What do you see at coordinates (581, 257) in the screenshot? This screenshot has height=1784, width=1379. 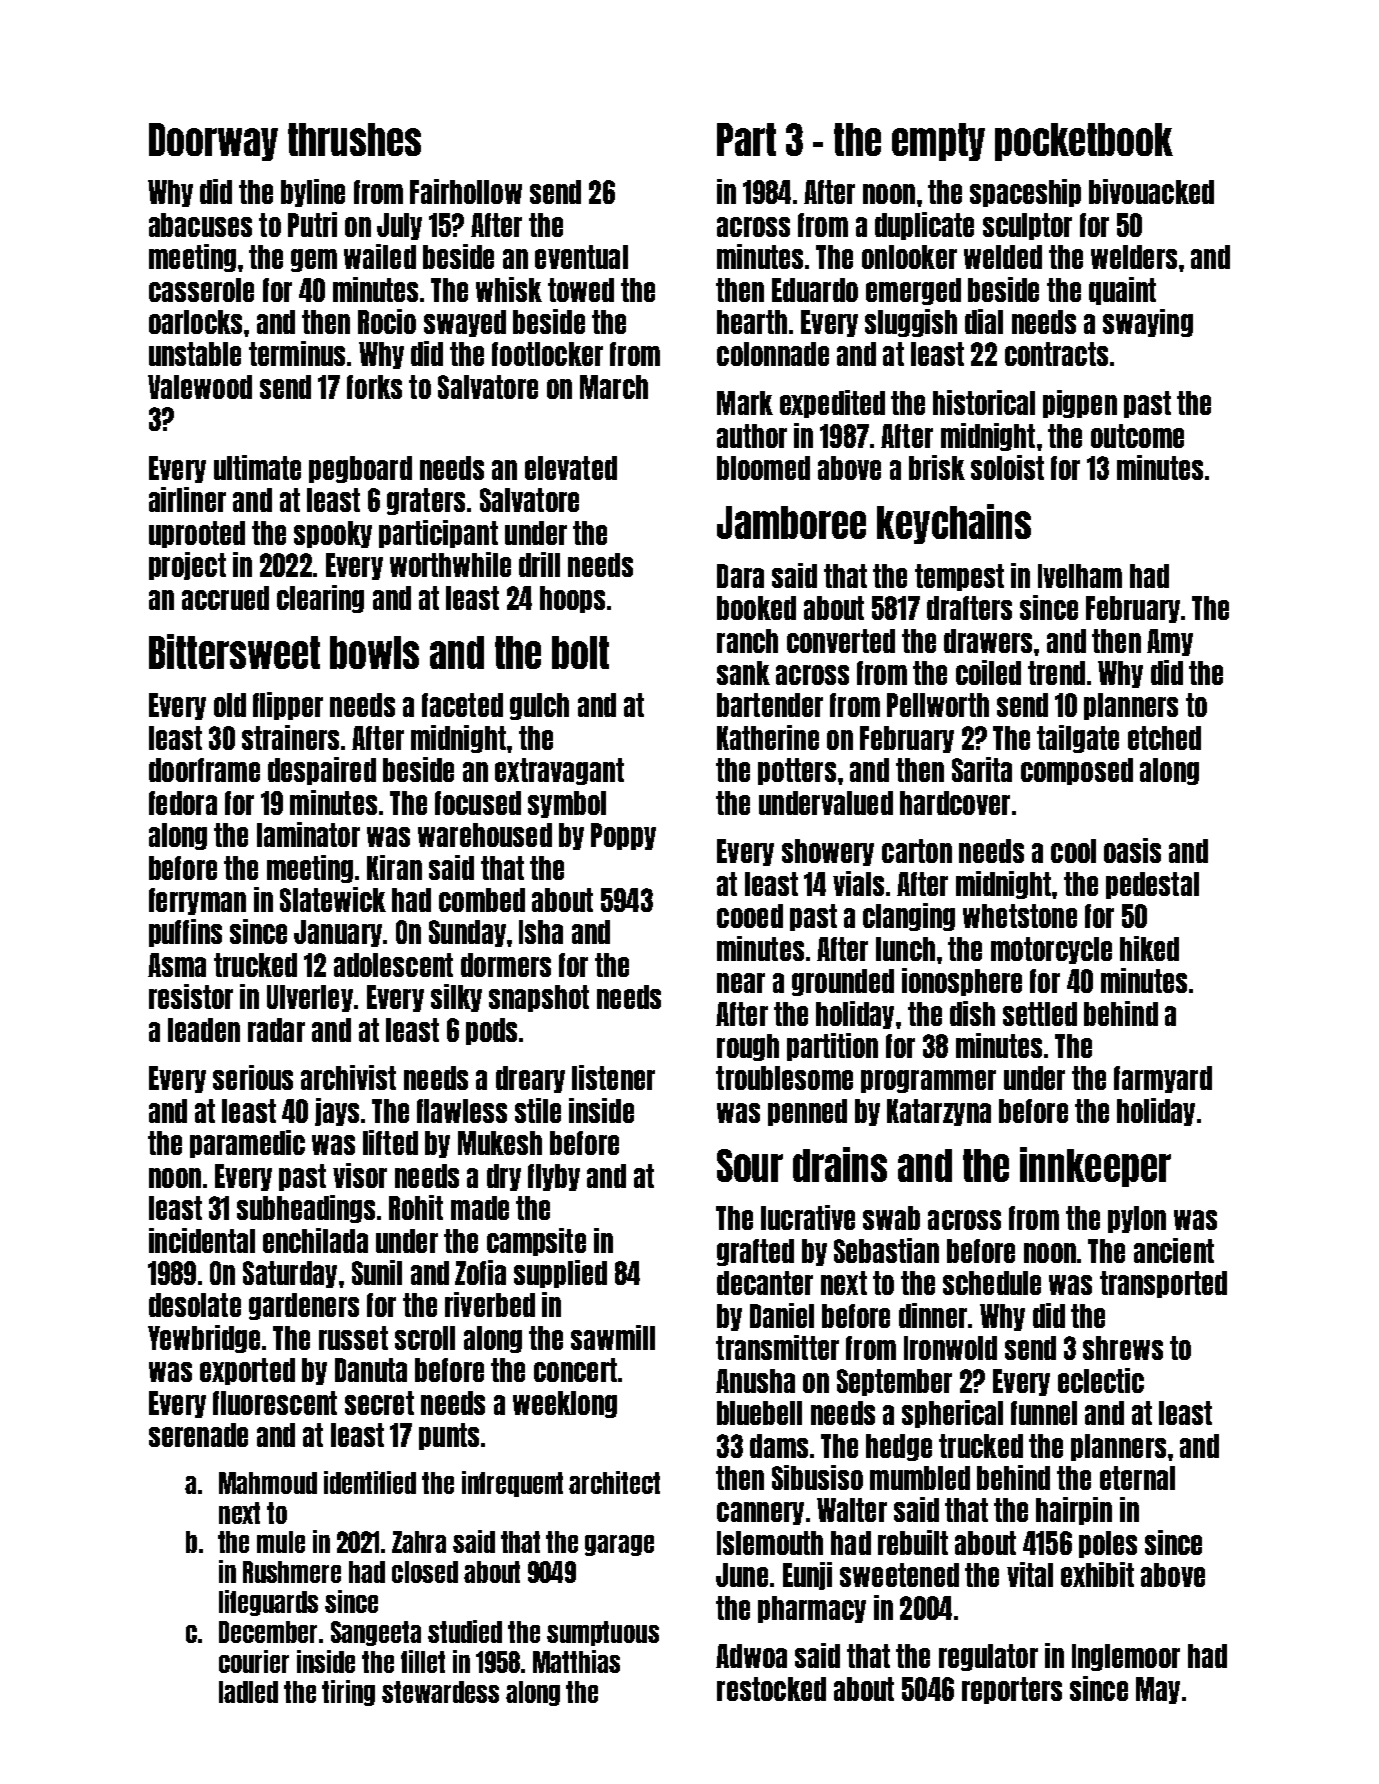 I see `eventual` at bounding box center [581, 257].
